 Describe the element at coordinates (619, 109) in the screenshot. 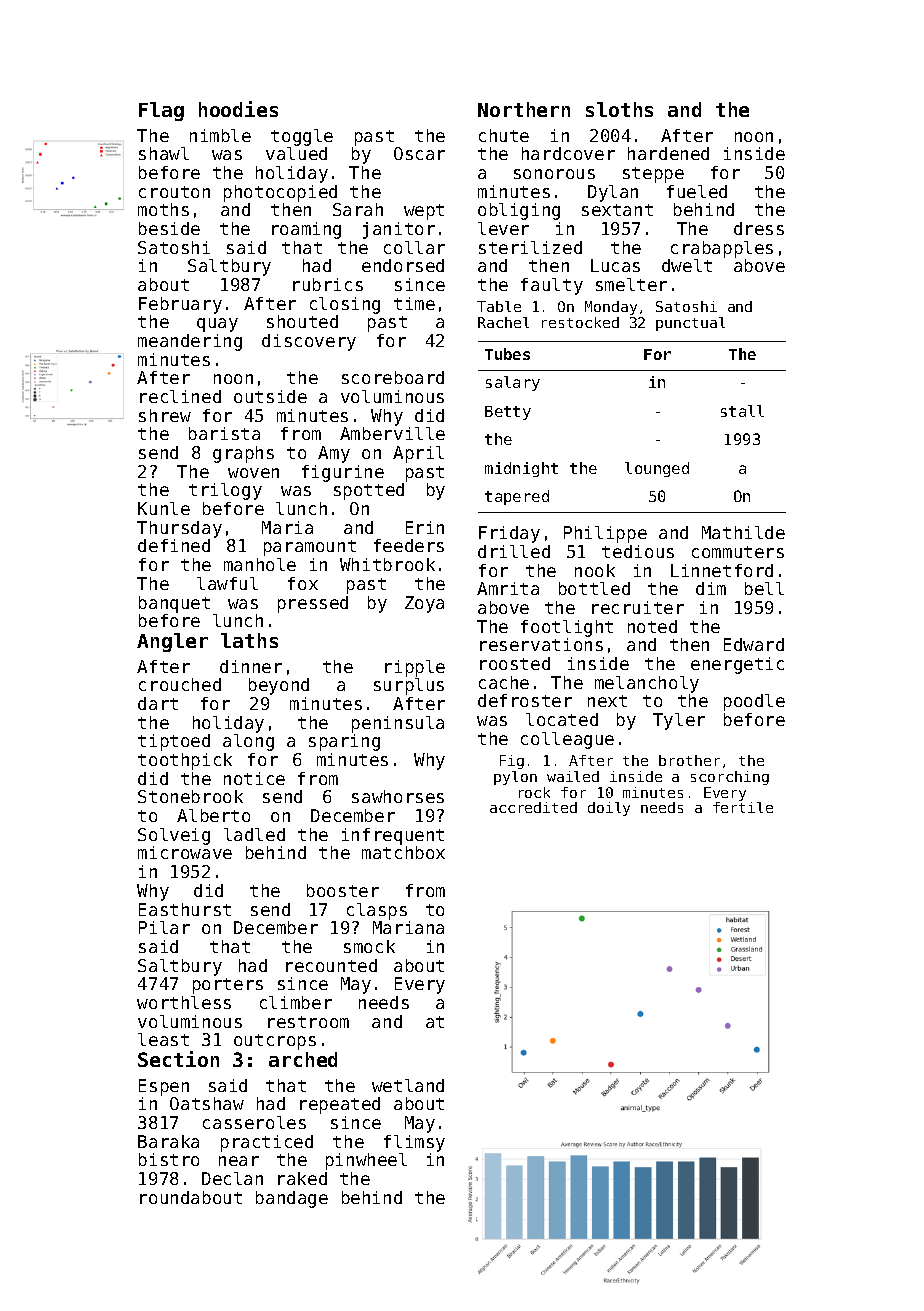

I see `sloths` at that location.
